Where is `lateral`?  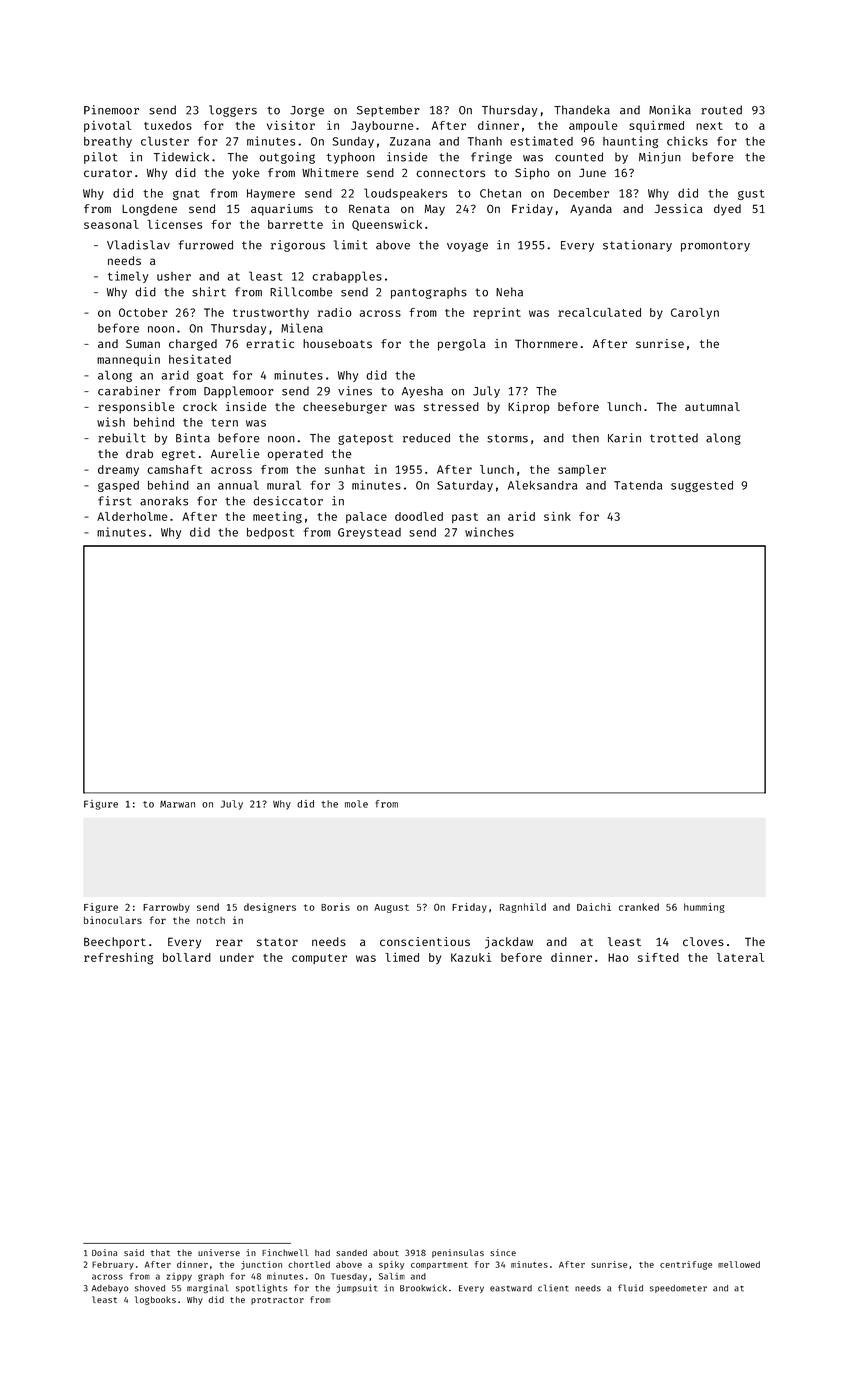 lateral is located at coordinates (740, 957).
